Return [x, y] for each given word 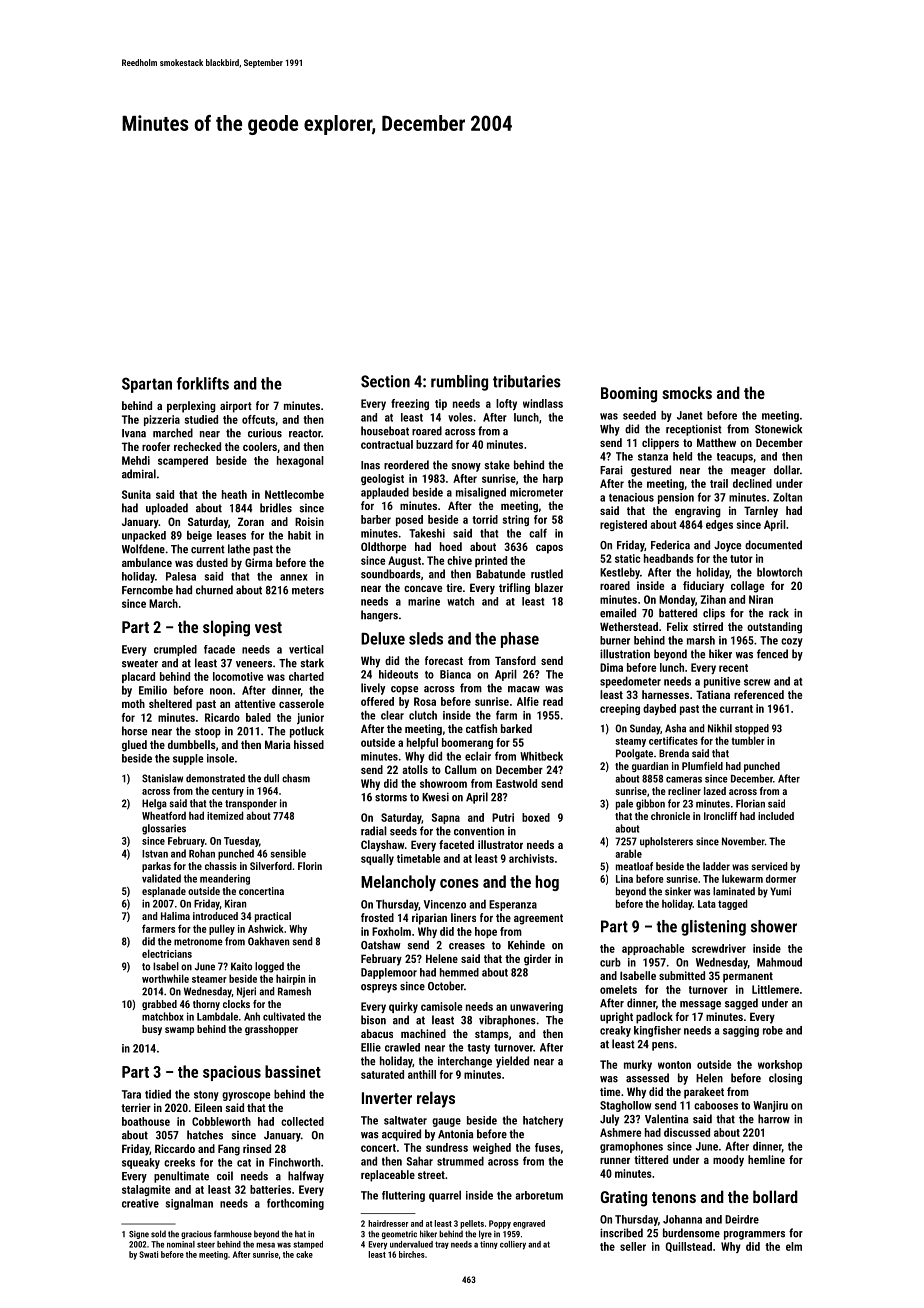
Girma [259, 562]
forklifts [203, 383]
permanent [748, 977]
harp [553, 479]
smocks [687, 392]
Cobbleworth [221, 1121]
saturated [382, 1074]
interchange [465, 1062]
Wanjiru [770, 1106]
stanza [653, 457]
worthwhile [165, 978]
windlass [543, 403]
